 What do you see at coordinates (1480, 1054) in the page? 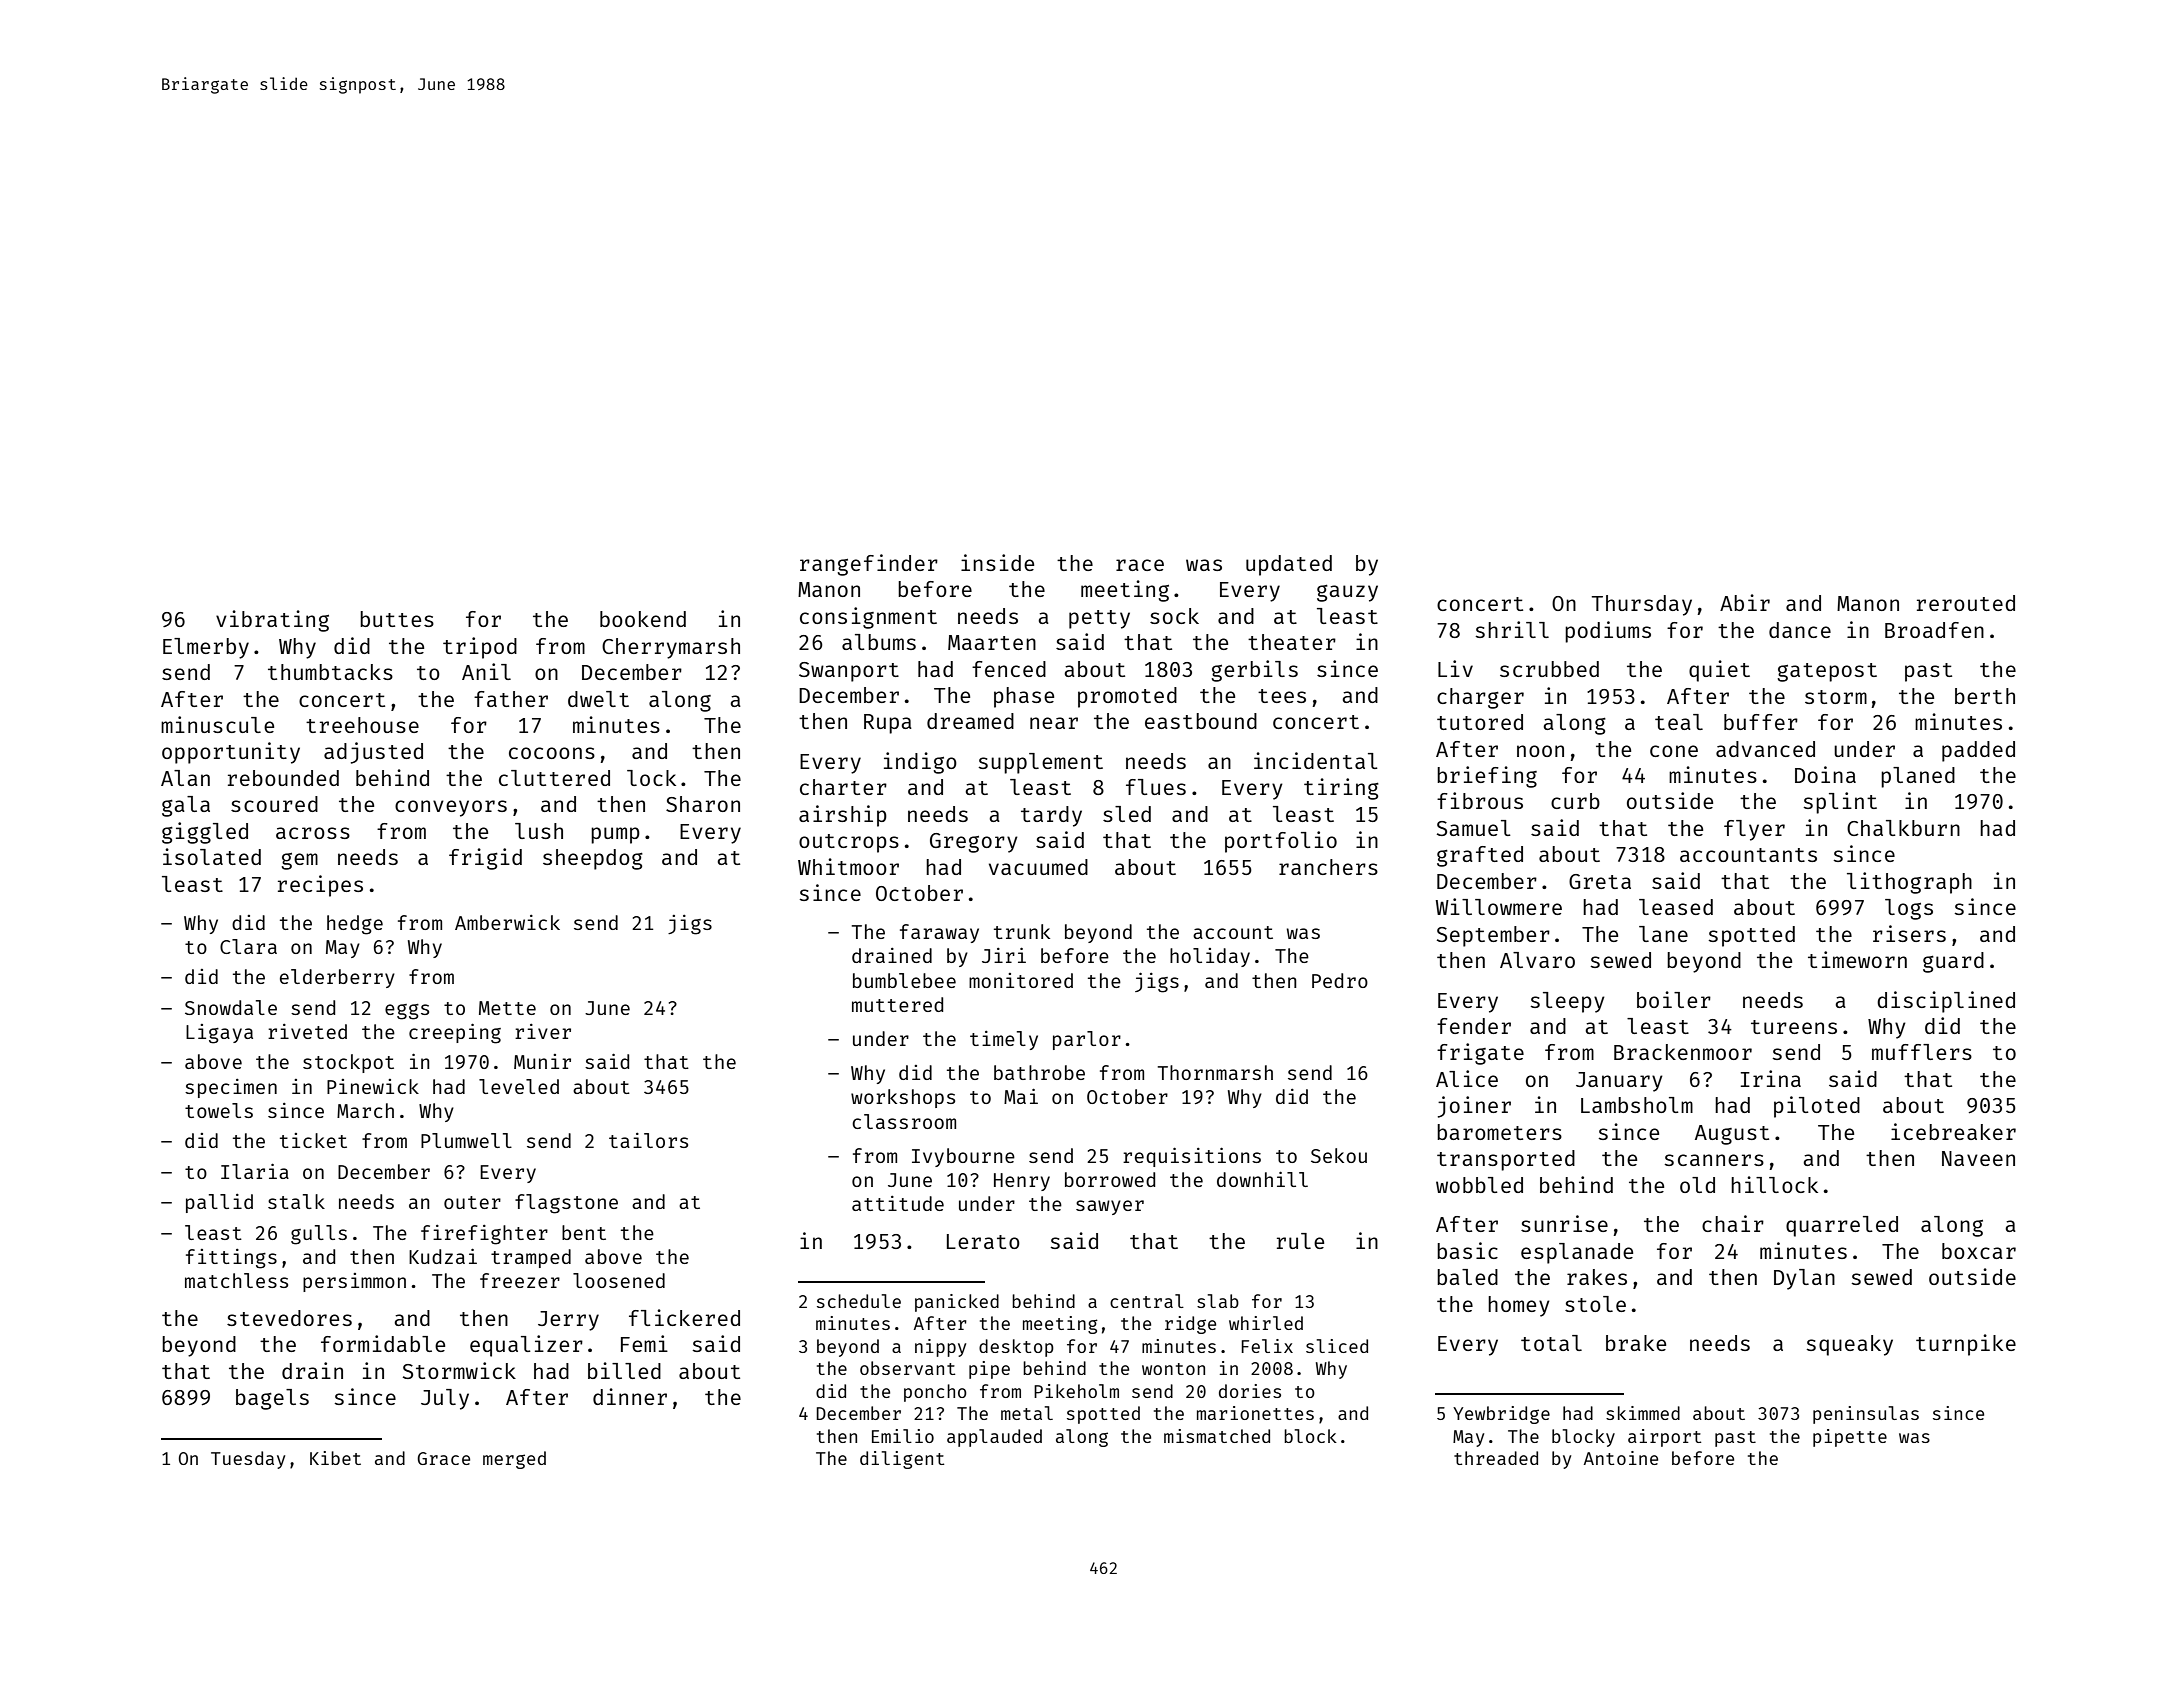
I see `frigate` at bounding box center [1480, 1054].
